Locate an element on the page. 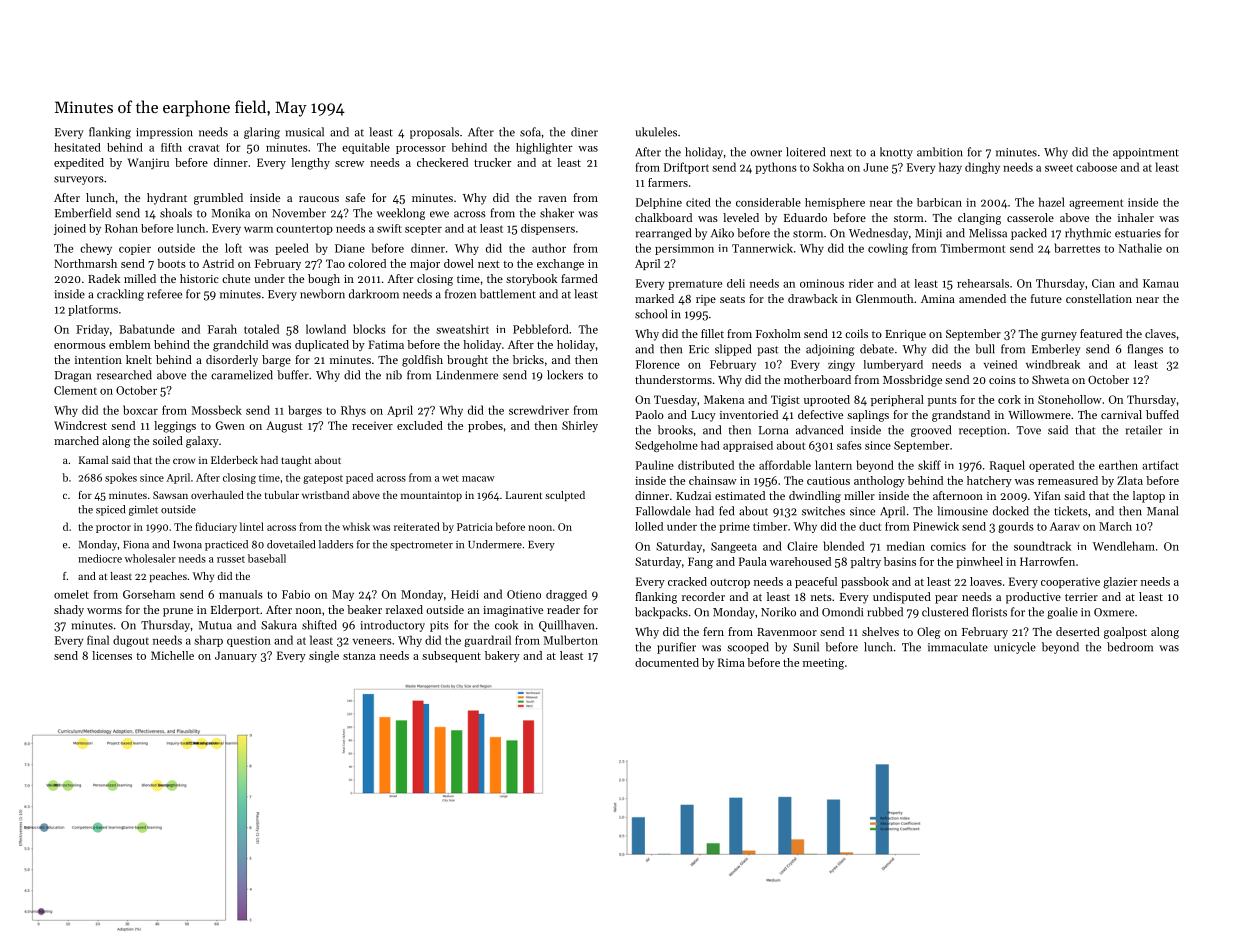  disorderly is located at coordinates (232, 361).
